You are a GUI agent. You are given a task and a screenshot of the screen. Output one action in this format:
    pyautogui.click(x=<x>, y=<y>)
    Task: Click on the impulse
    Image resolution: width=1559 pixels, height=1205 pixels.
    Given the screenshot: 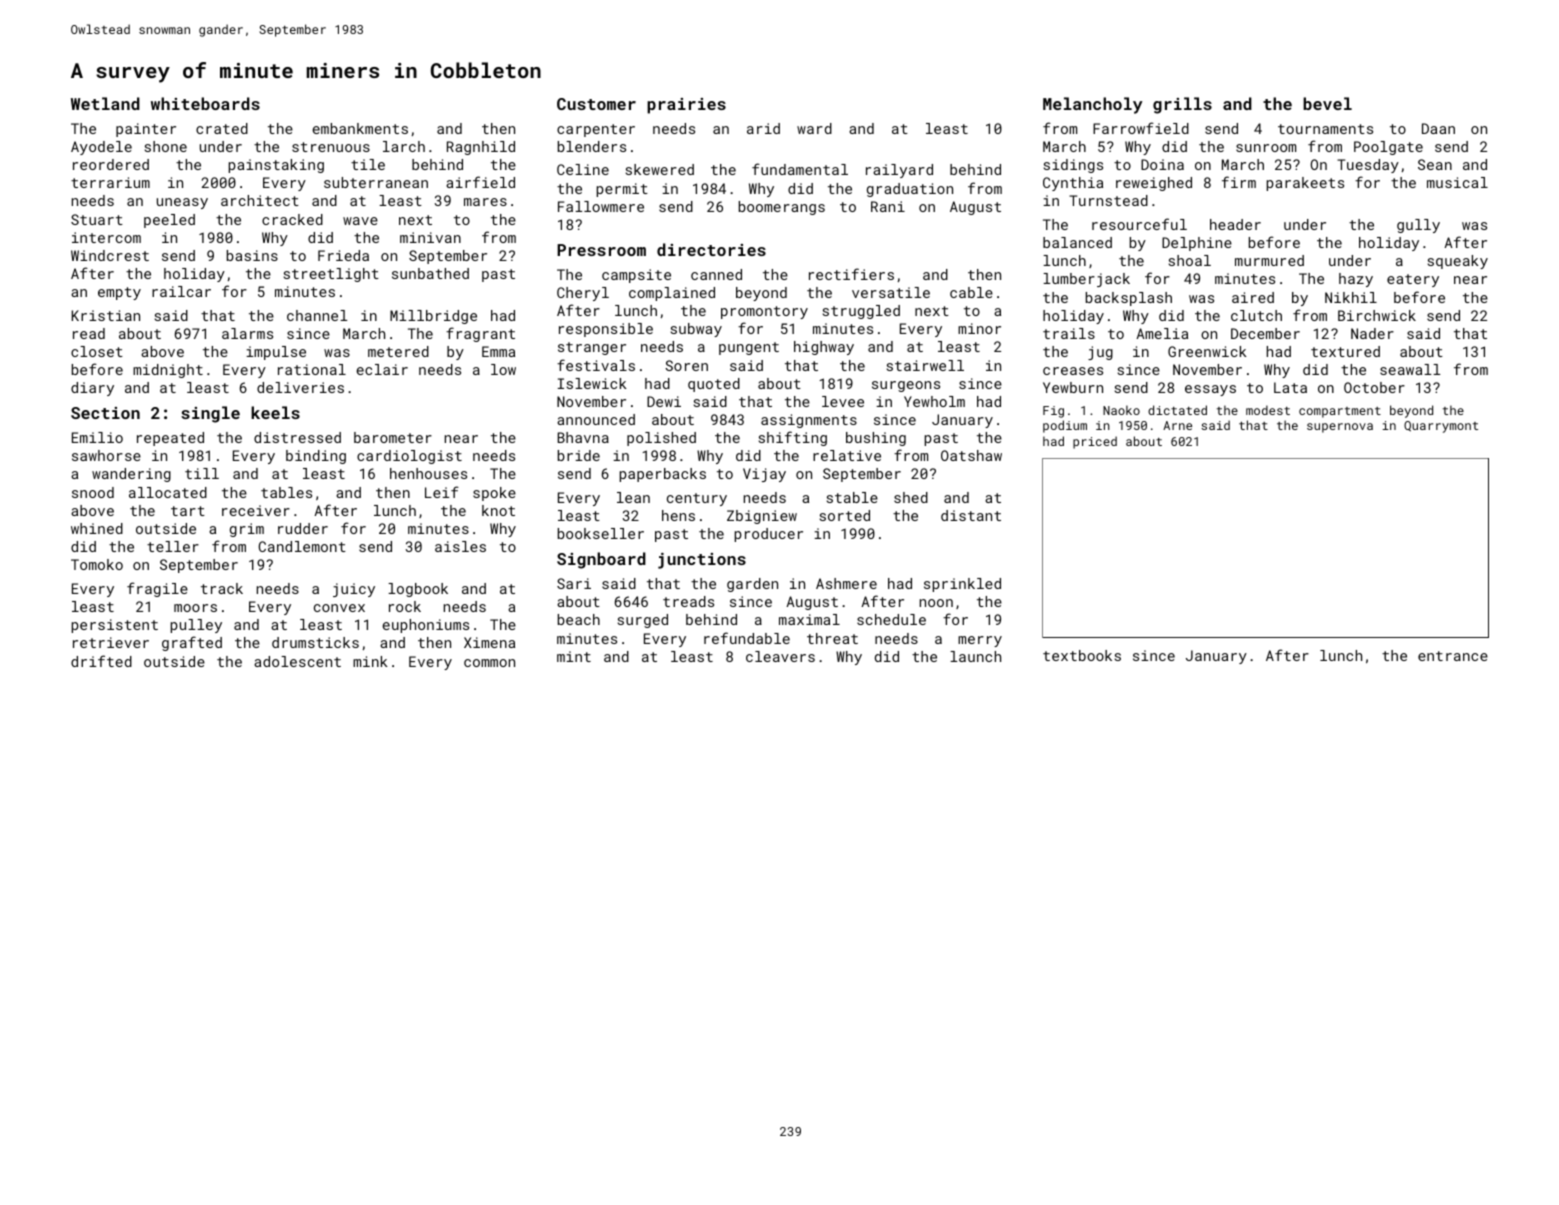 What is the action you would take?
    pyautogui.click(x=276, y=353)
